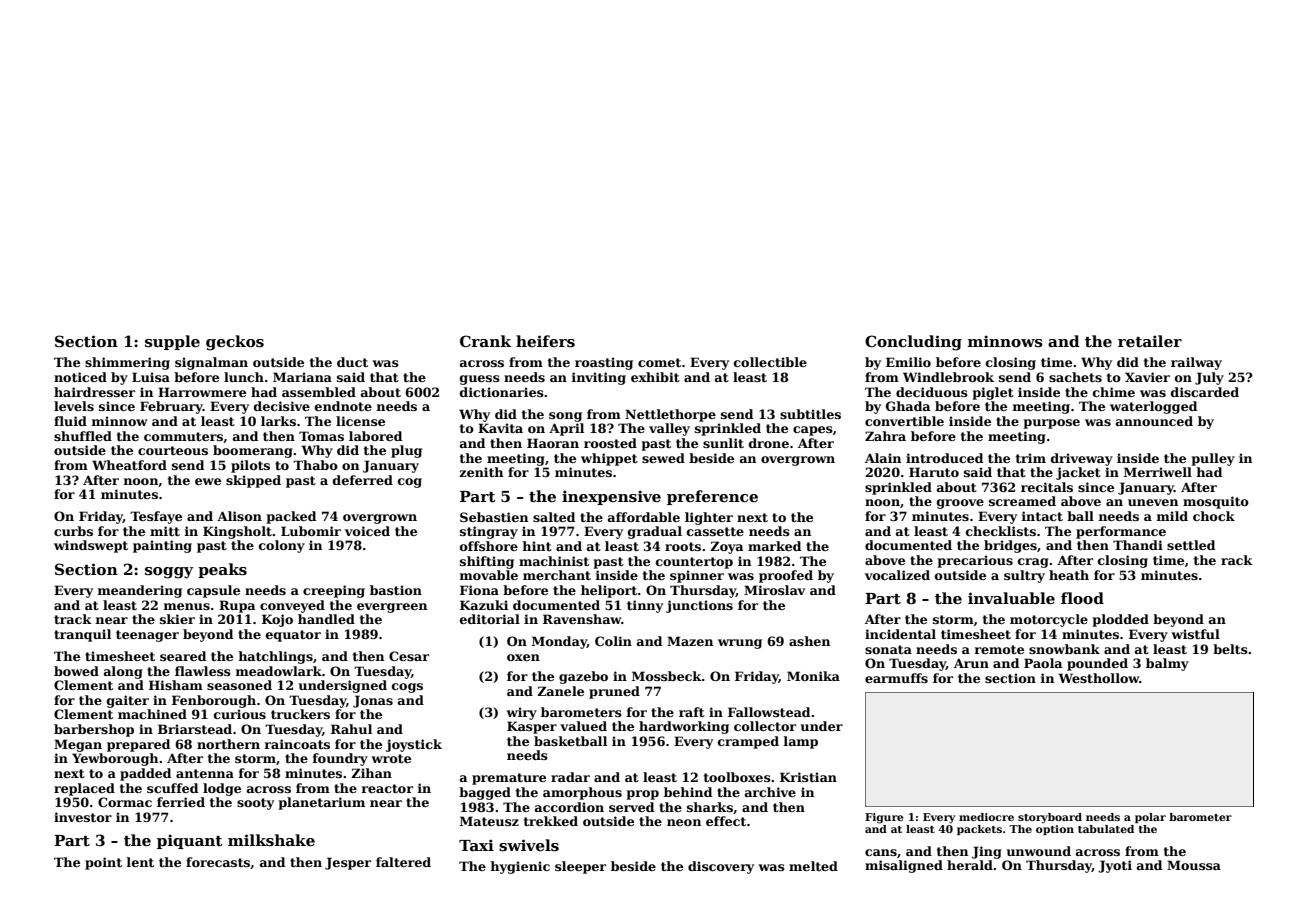 This screenshot has height=924, width=1308. I want to click on announced, so click(1154, 421).
